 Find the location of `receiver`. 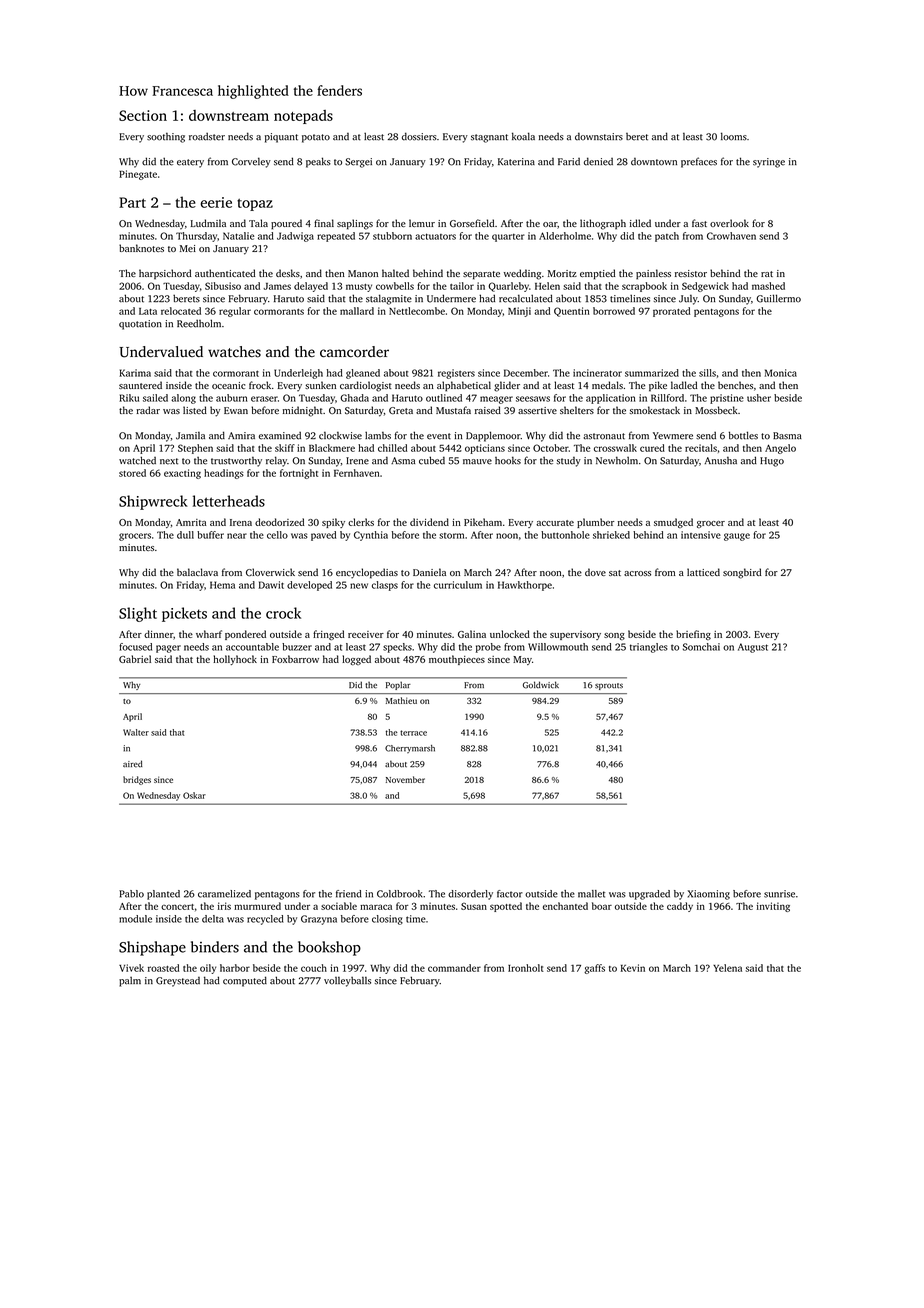

receiver is located at coordinates (366, 634).
